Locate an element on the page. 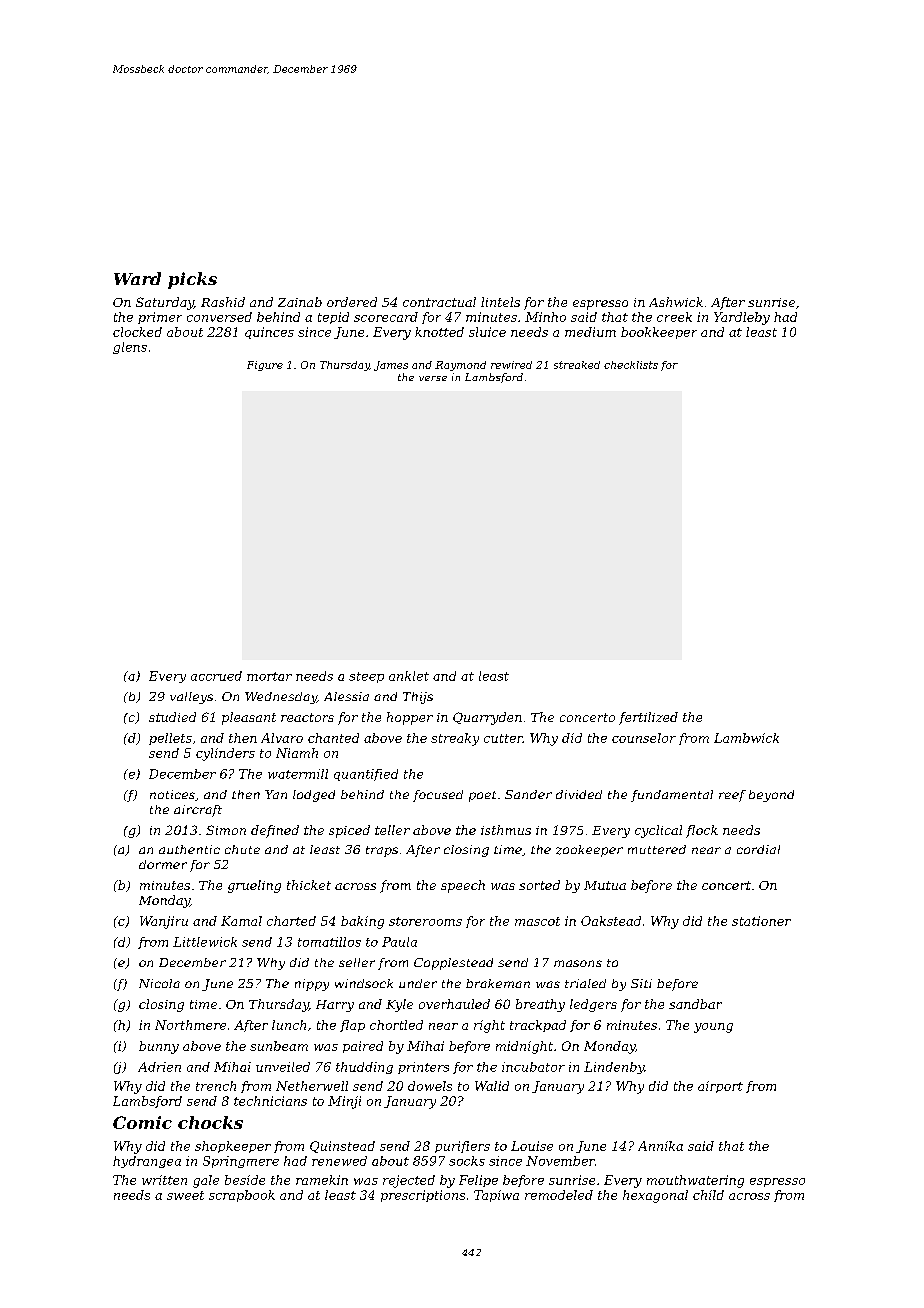 The width and height of the document is (924, 1308). mortar is located at coordinates (269, 676).
